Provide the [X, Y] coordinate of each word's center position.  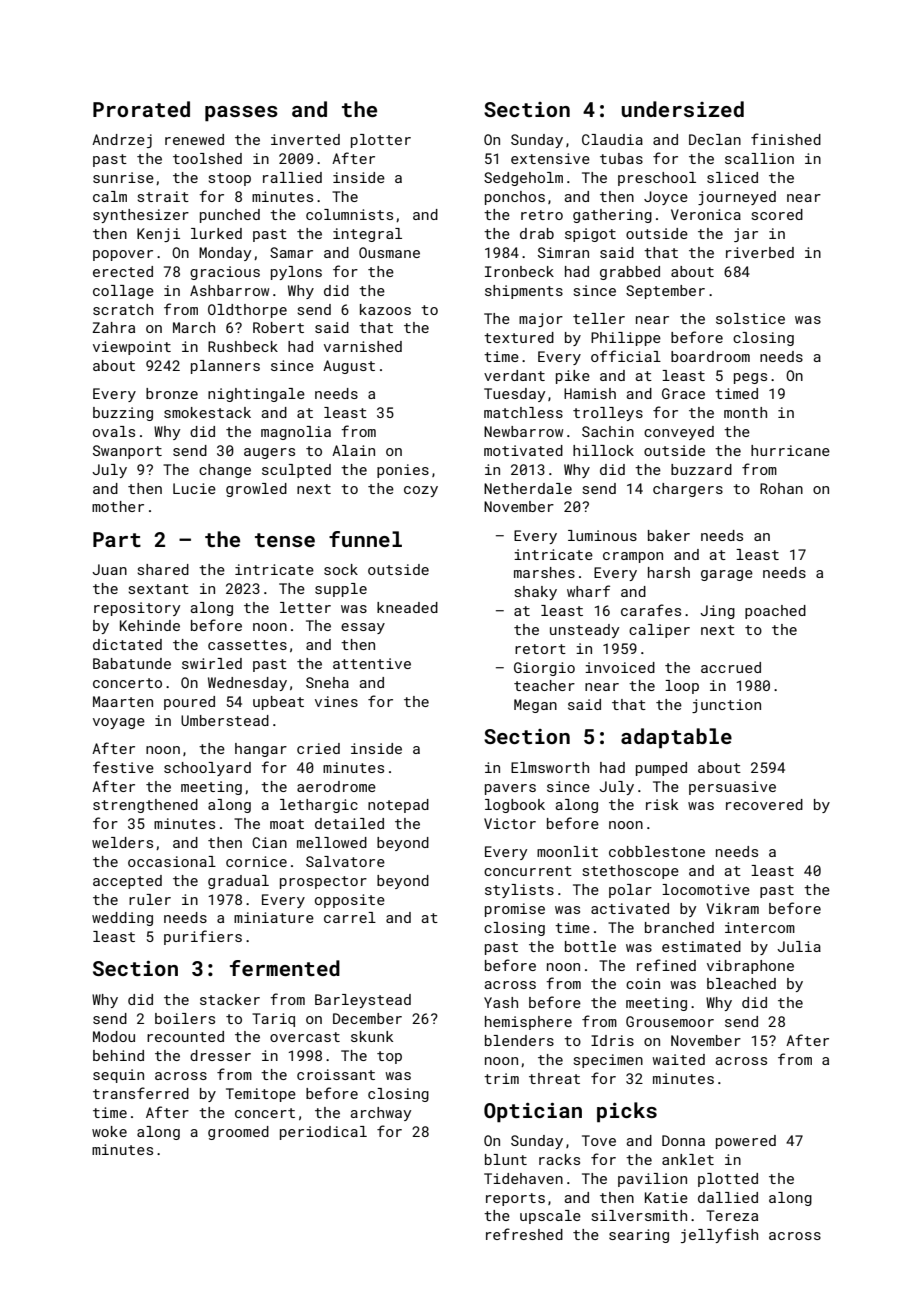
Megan [535, 706]
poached [775, 612]
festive [123, 767]
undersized [682, 109]
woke [109, 1131]
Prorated [141, 109]
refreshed [524, 1234]
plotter [381, 141]
